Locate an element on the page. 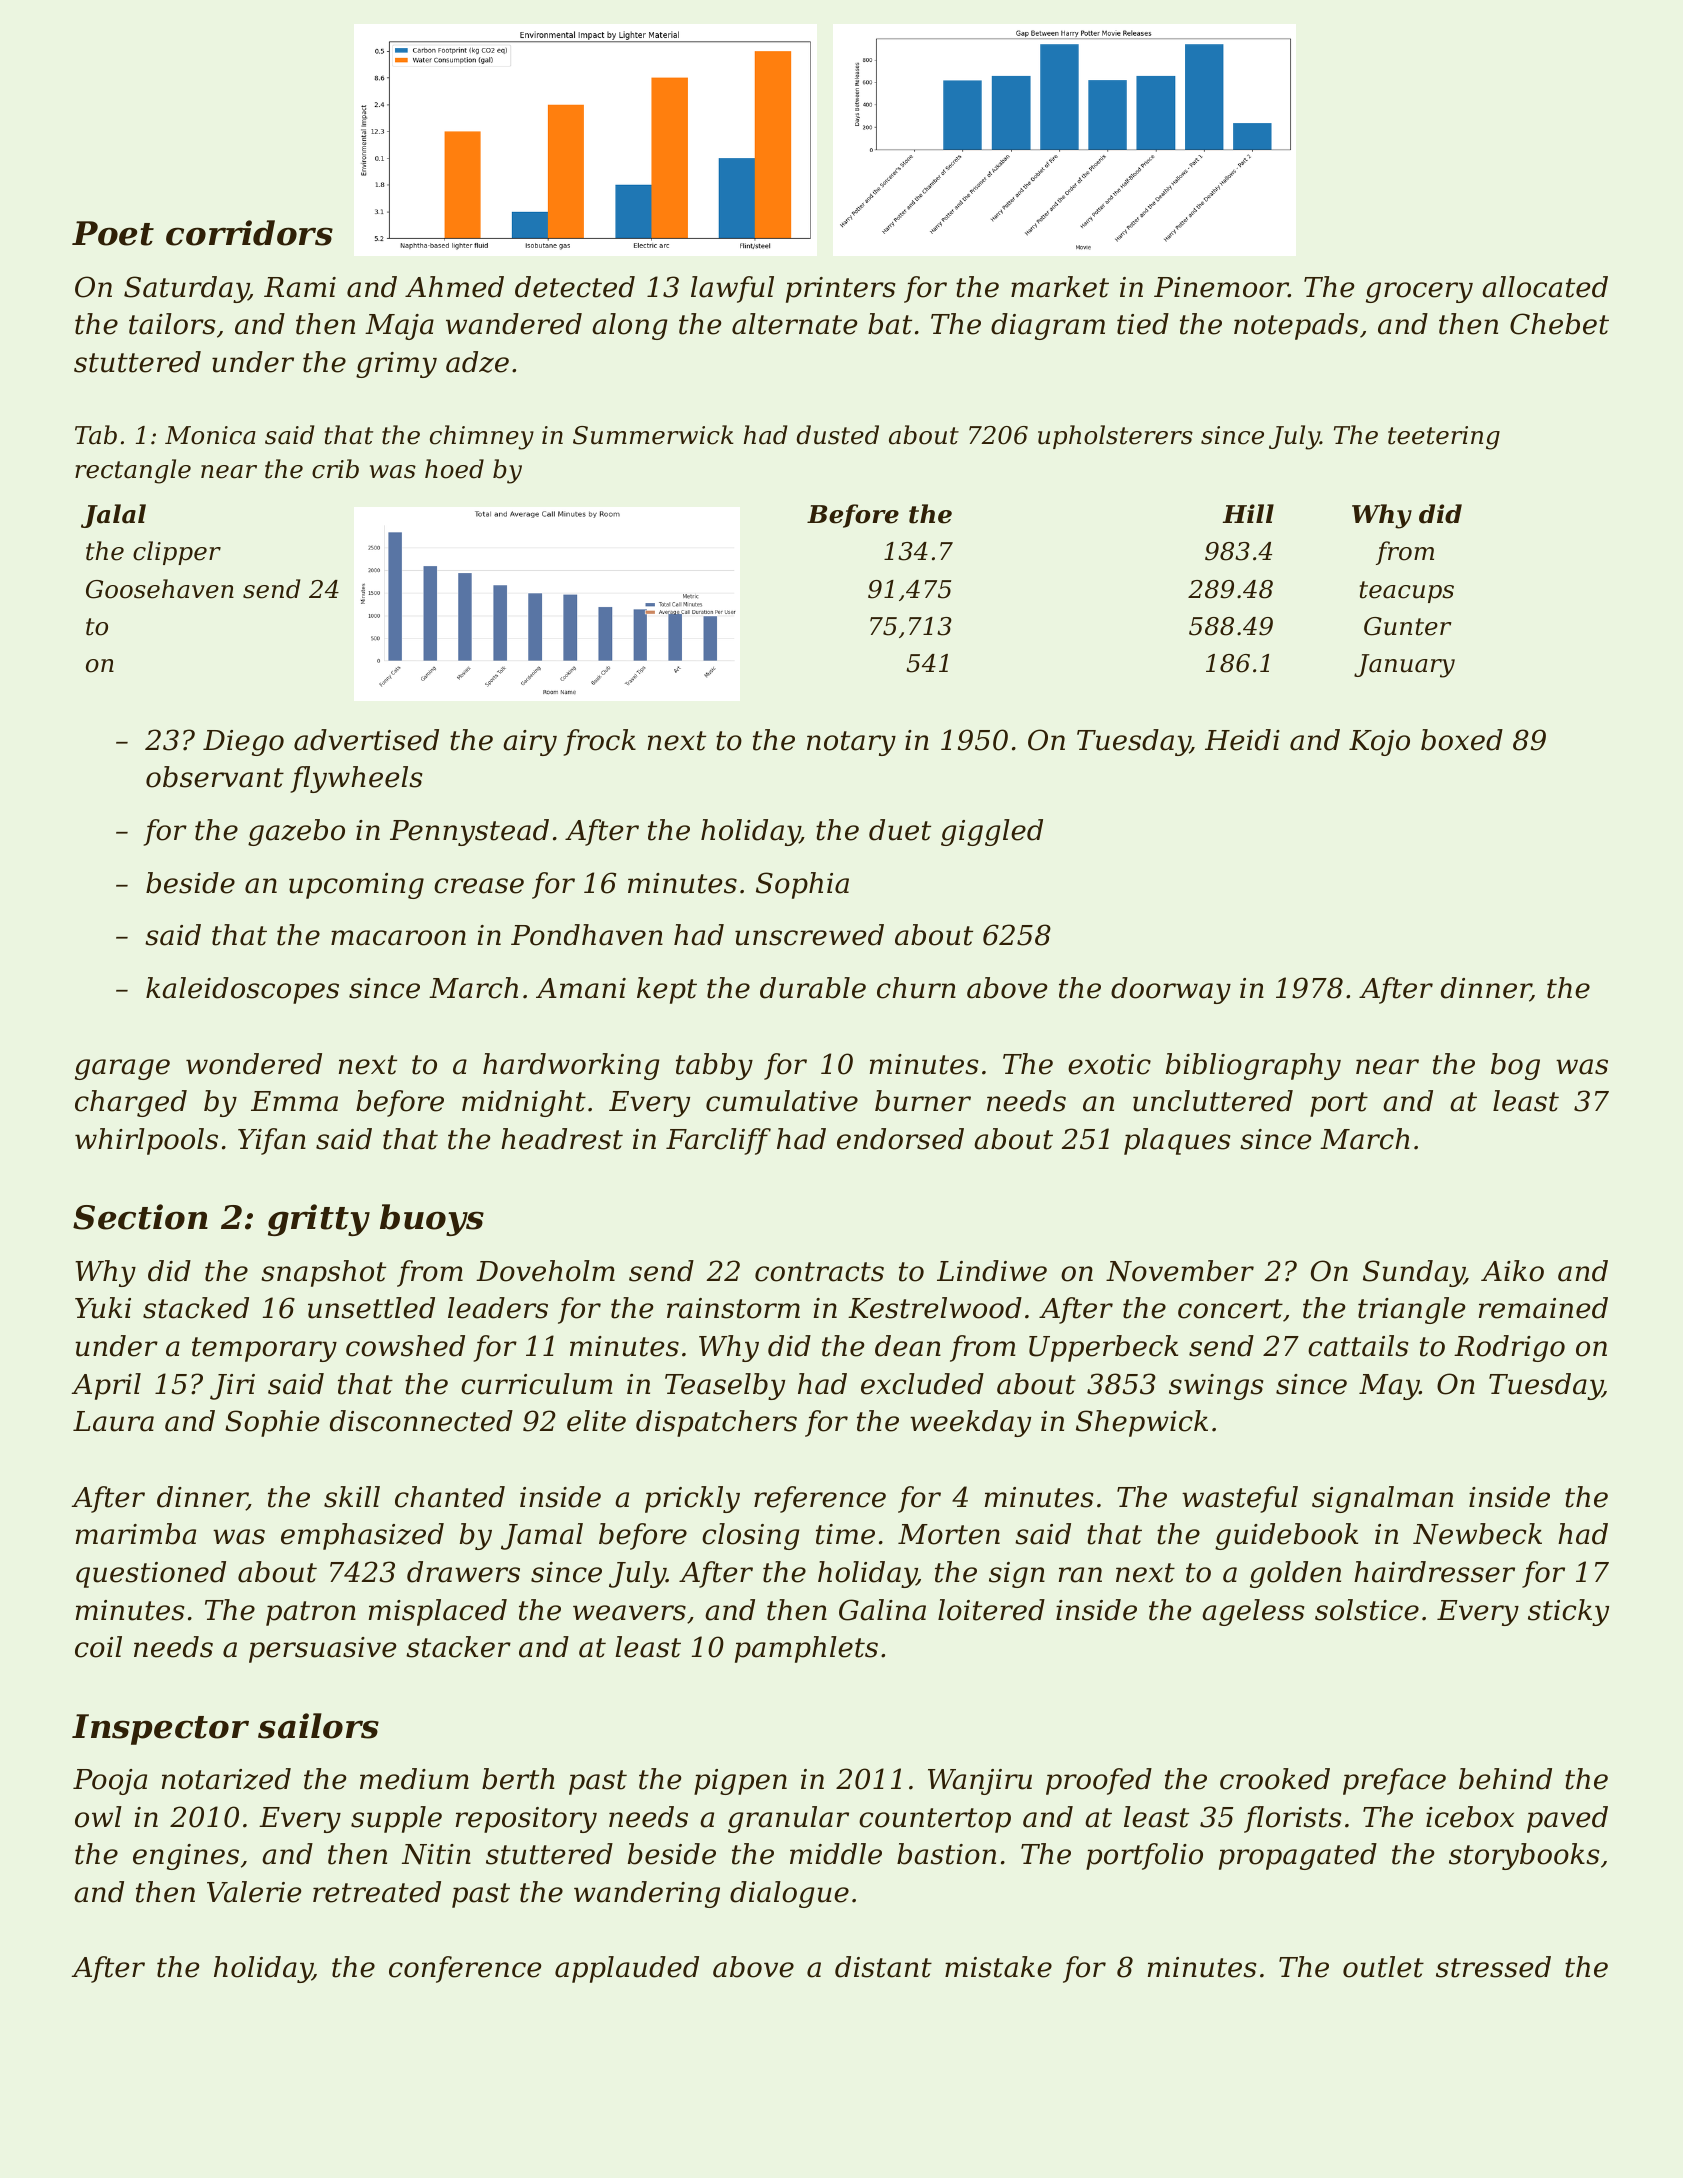 The width and height of the page is (1683, 2178). Gunter is located at coordinates (1408, 626).
